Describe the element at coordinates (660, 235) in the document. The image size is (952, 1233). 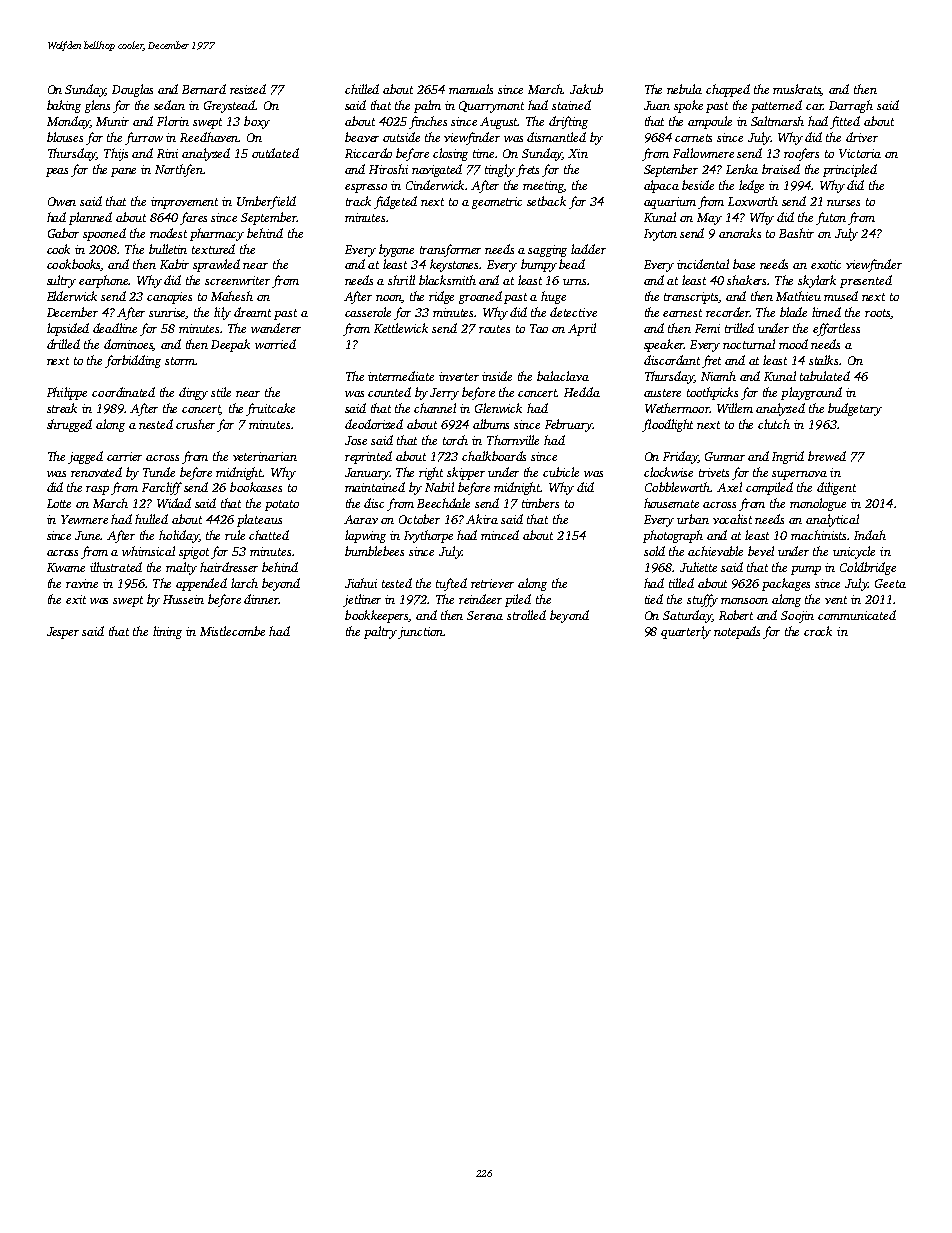
I see `Ivyton` at that location.
